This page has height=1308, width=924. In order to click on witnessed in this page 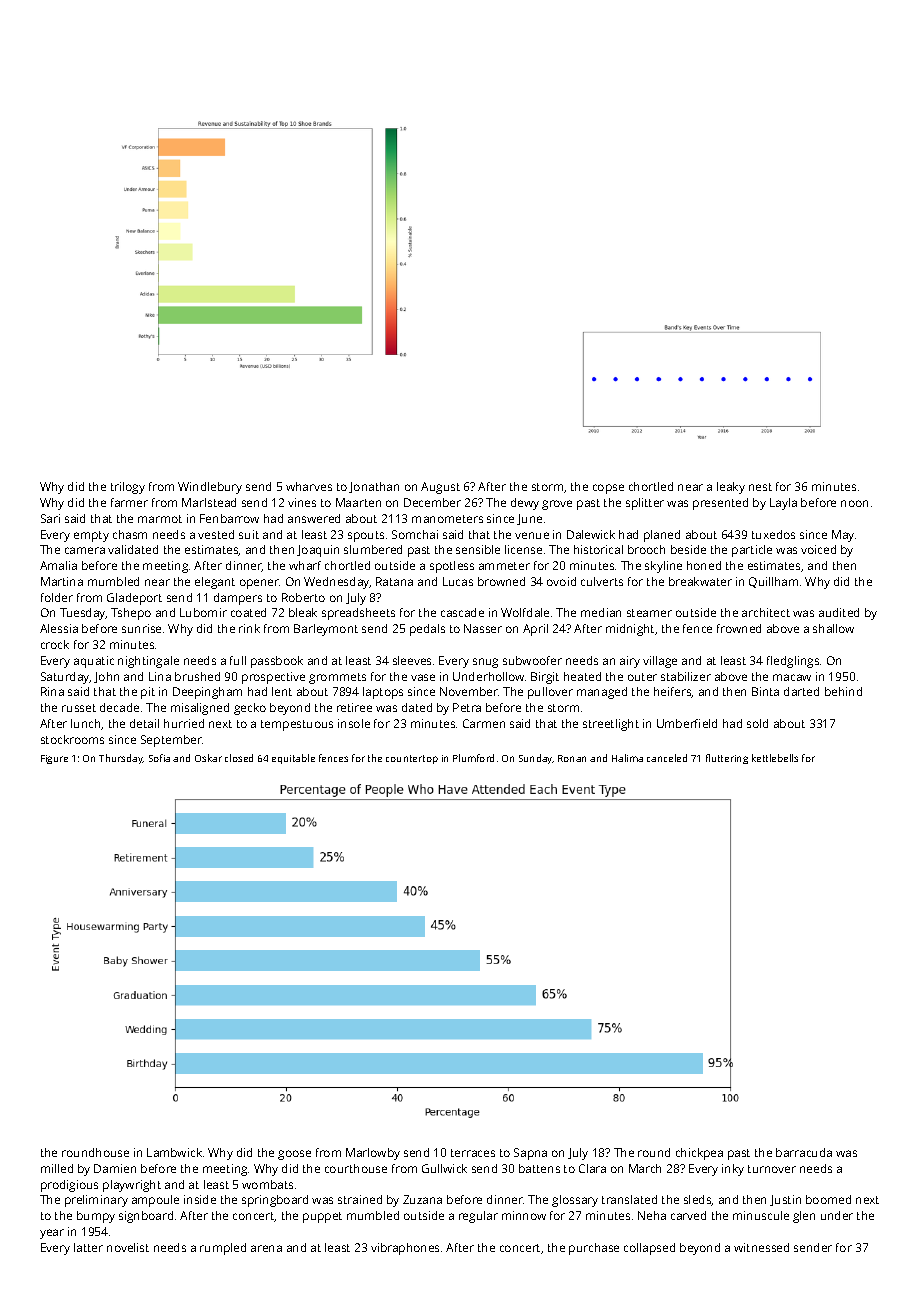, I will do `click(761, 1247)`.
